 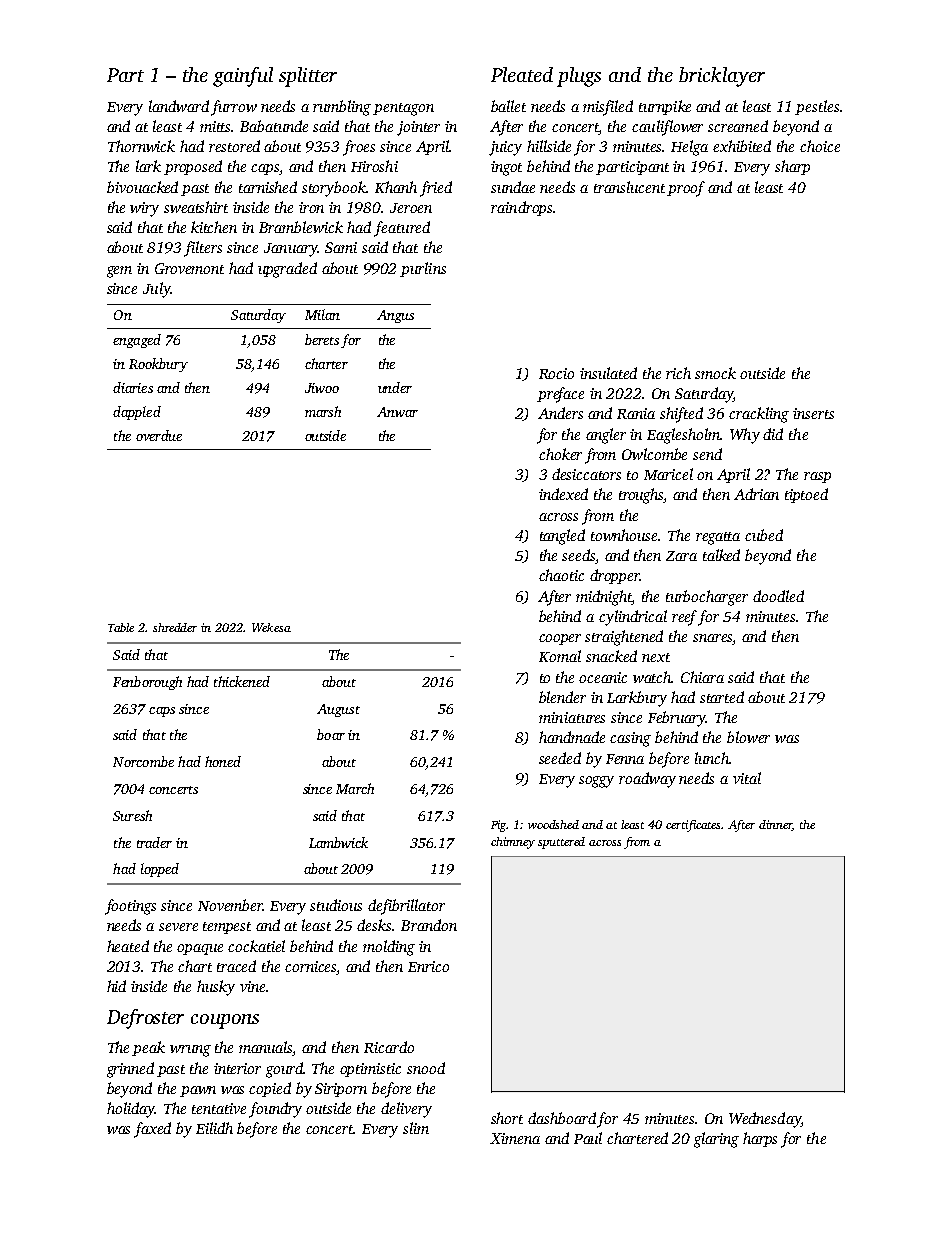 I want to click on thickened, so click(x=242, y=681).
